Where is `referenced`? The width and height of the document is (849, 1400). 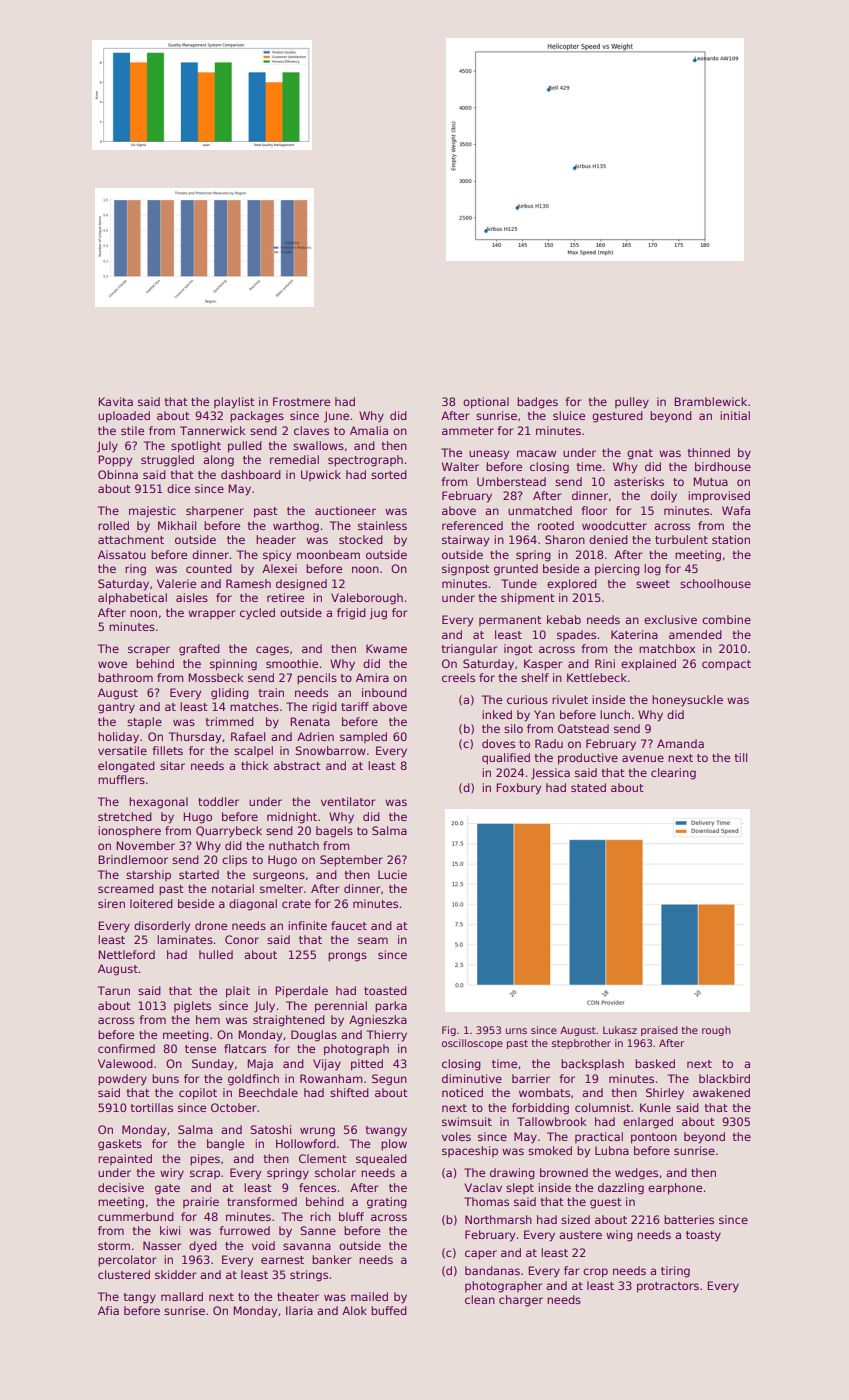 referenced is located at coordinates (472, 525).
